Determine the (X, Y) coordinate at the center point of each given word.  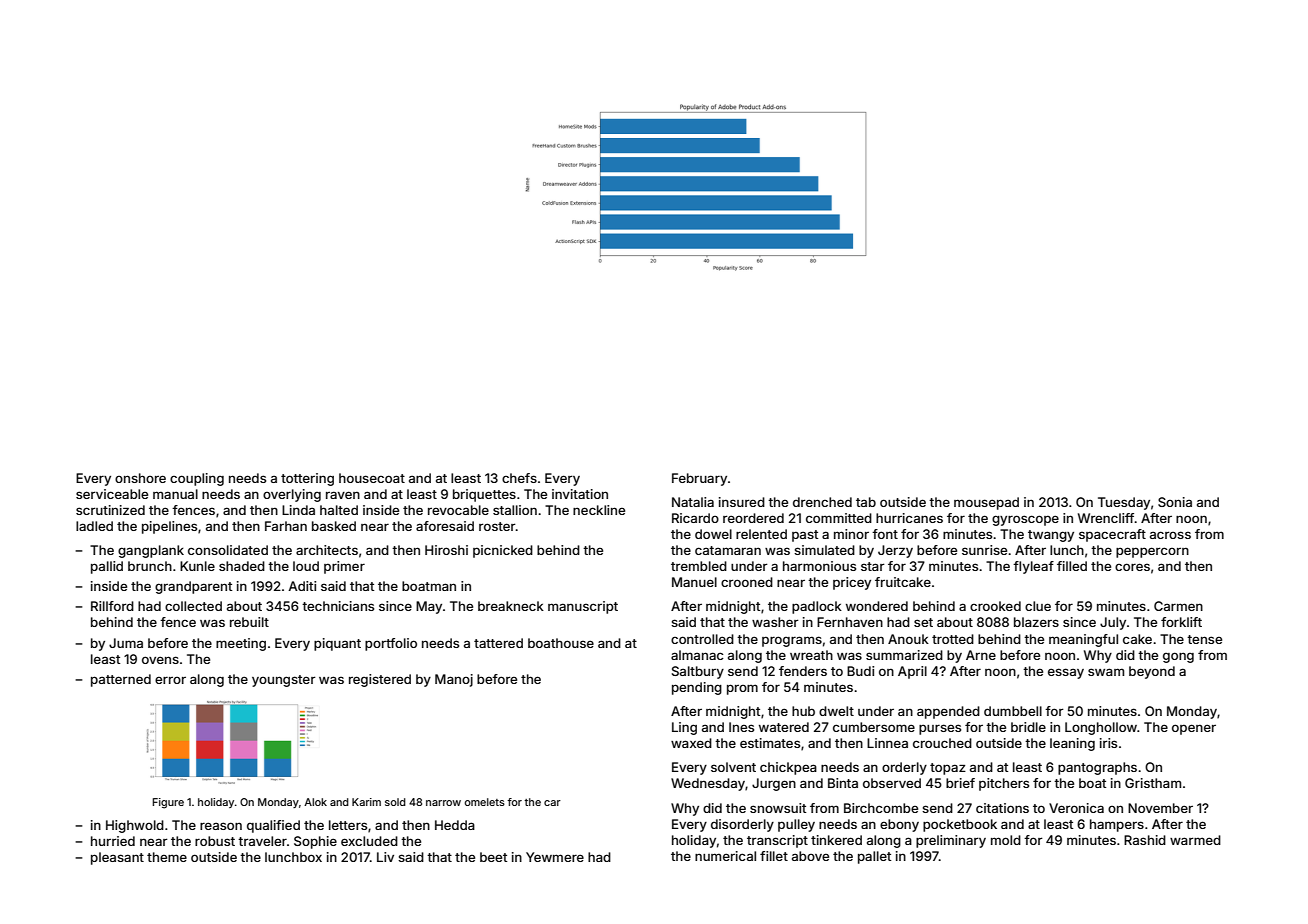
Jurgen (774, 784)
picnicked (503, 551)
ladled (94, 526)
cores (1132, 567)
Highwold (135, 826)
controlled (702, 639)
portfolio (391, 644)
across (1170, 535)
